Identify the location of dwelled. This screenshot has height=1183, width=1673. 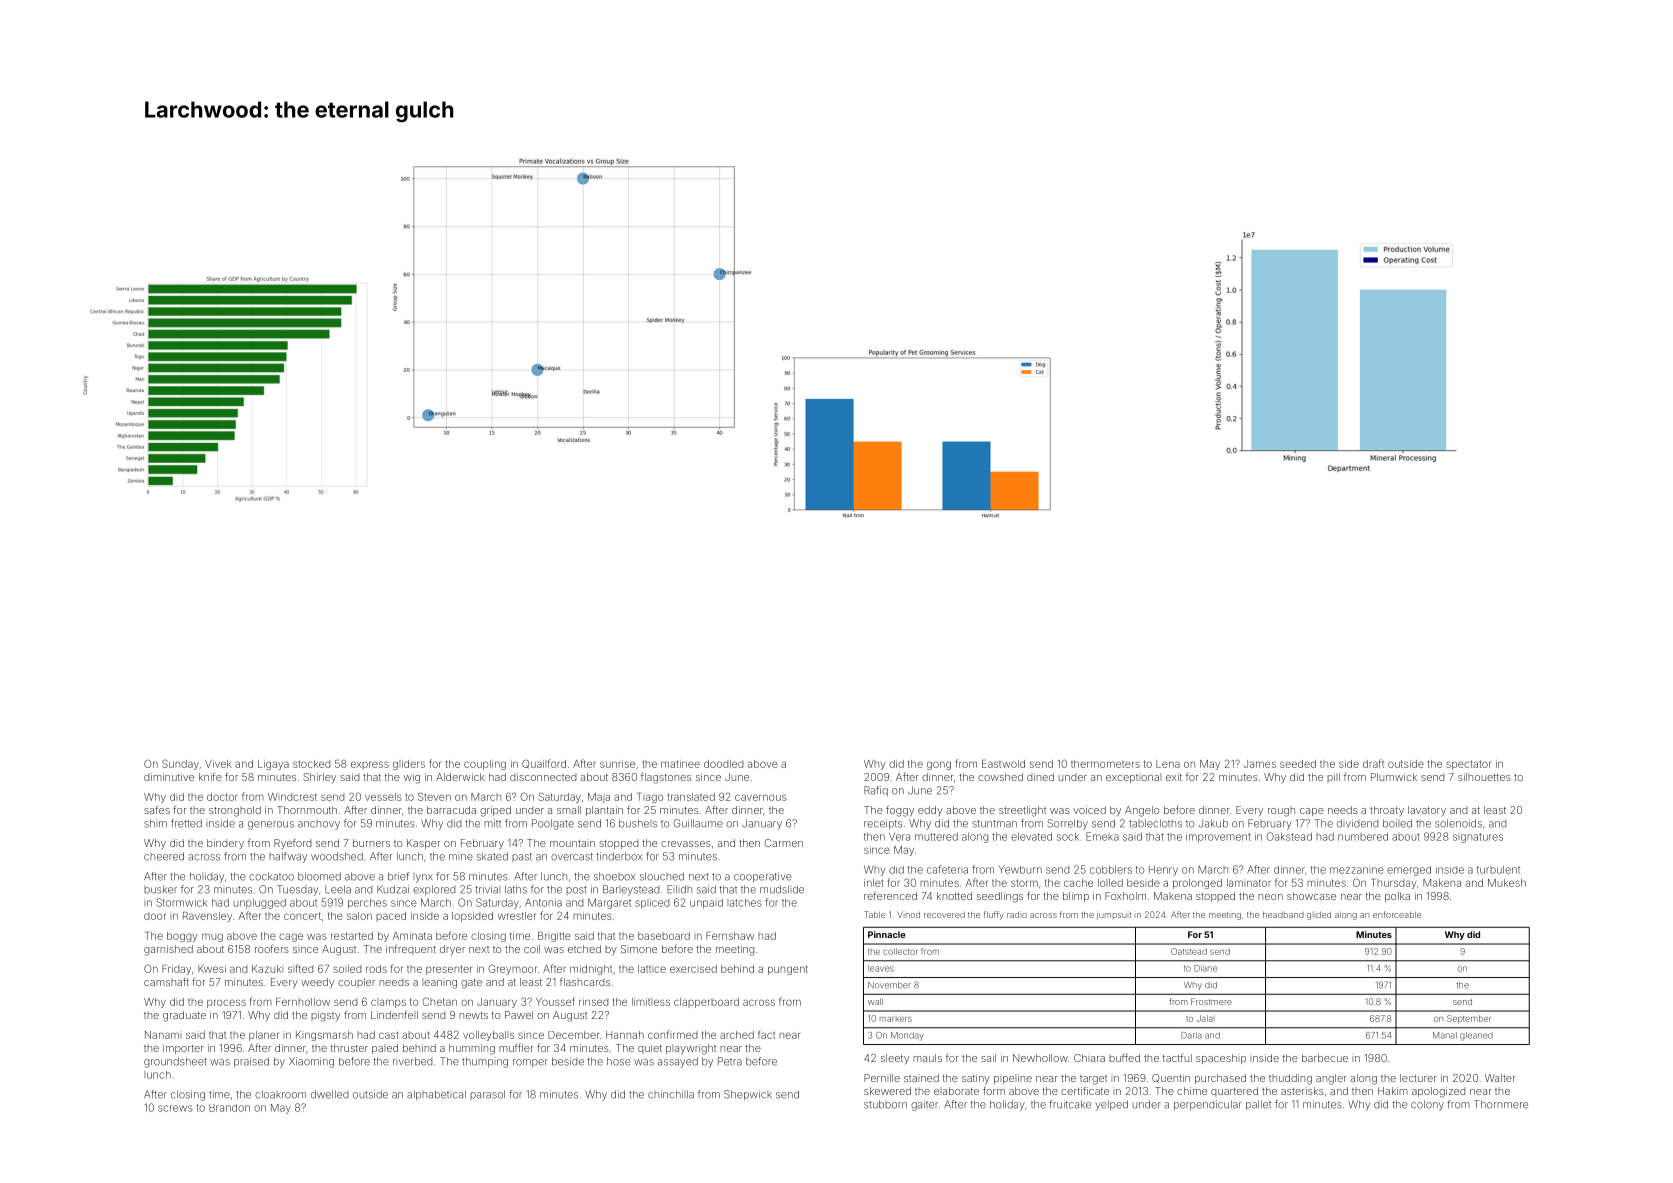
(329, 1094).
